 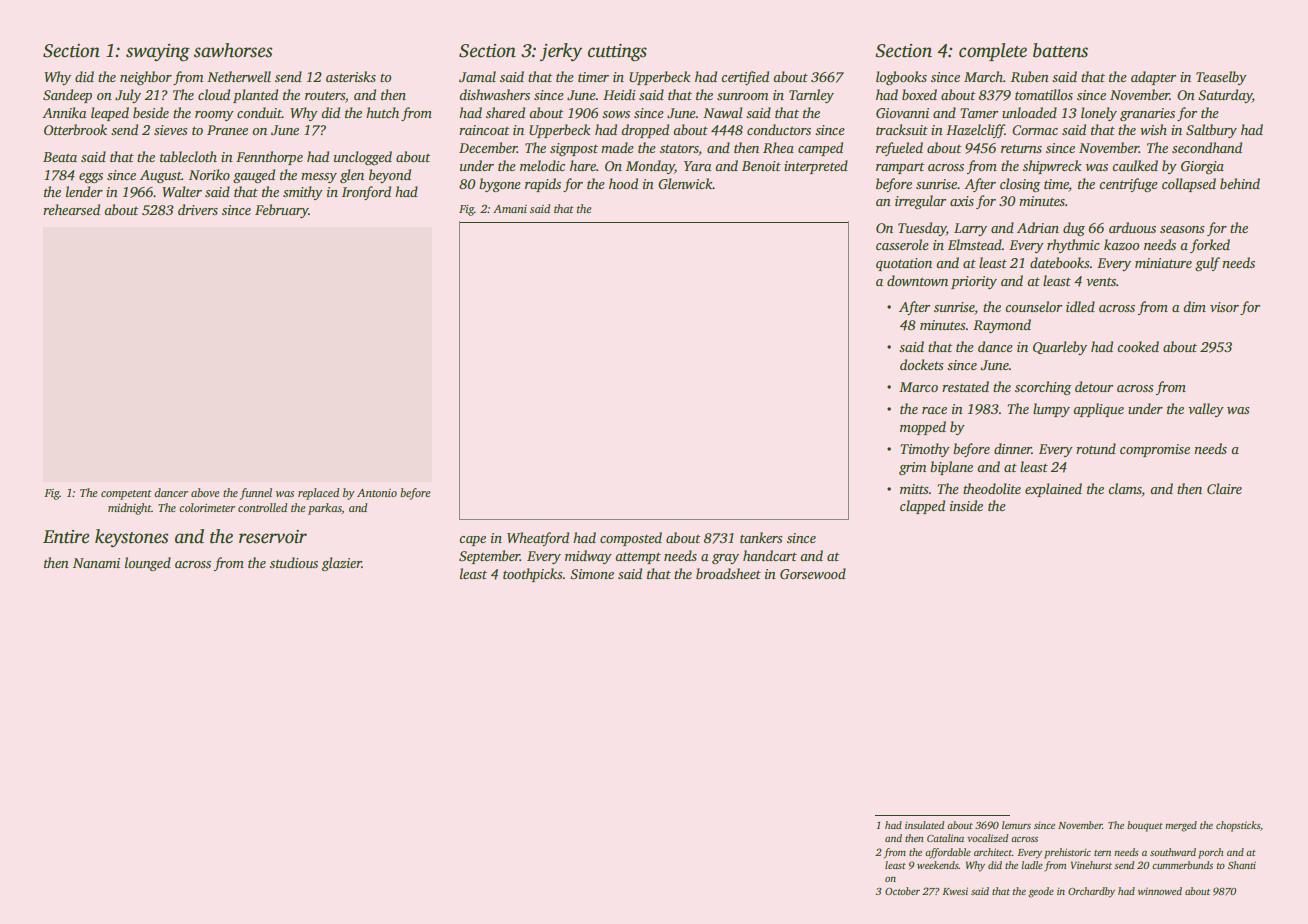 What do you see at coordinates (902, 129) in the screenshot?
I see `tracksuit` at bounding box center [902, 129].
